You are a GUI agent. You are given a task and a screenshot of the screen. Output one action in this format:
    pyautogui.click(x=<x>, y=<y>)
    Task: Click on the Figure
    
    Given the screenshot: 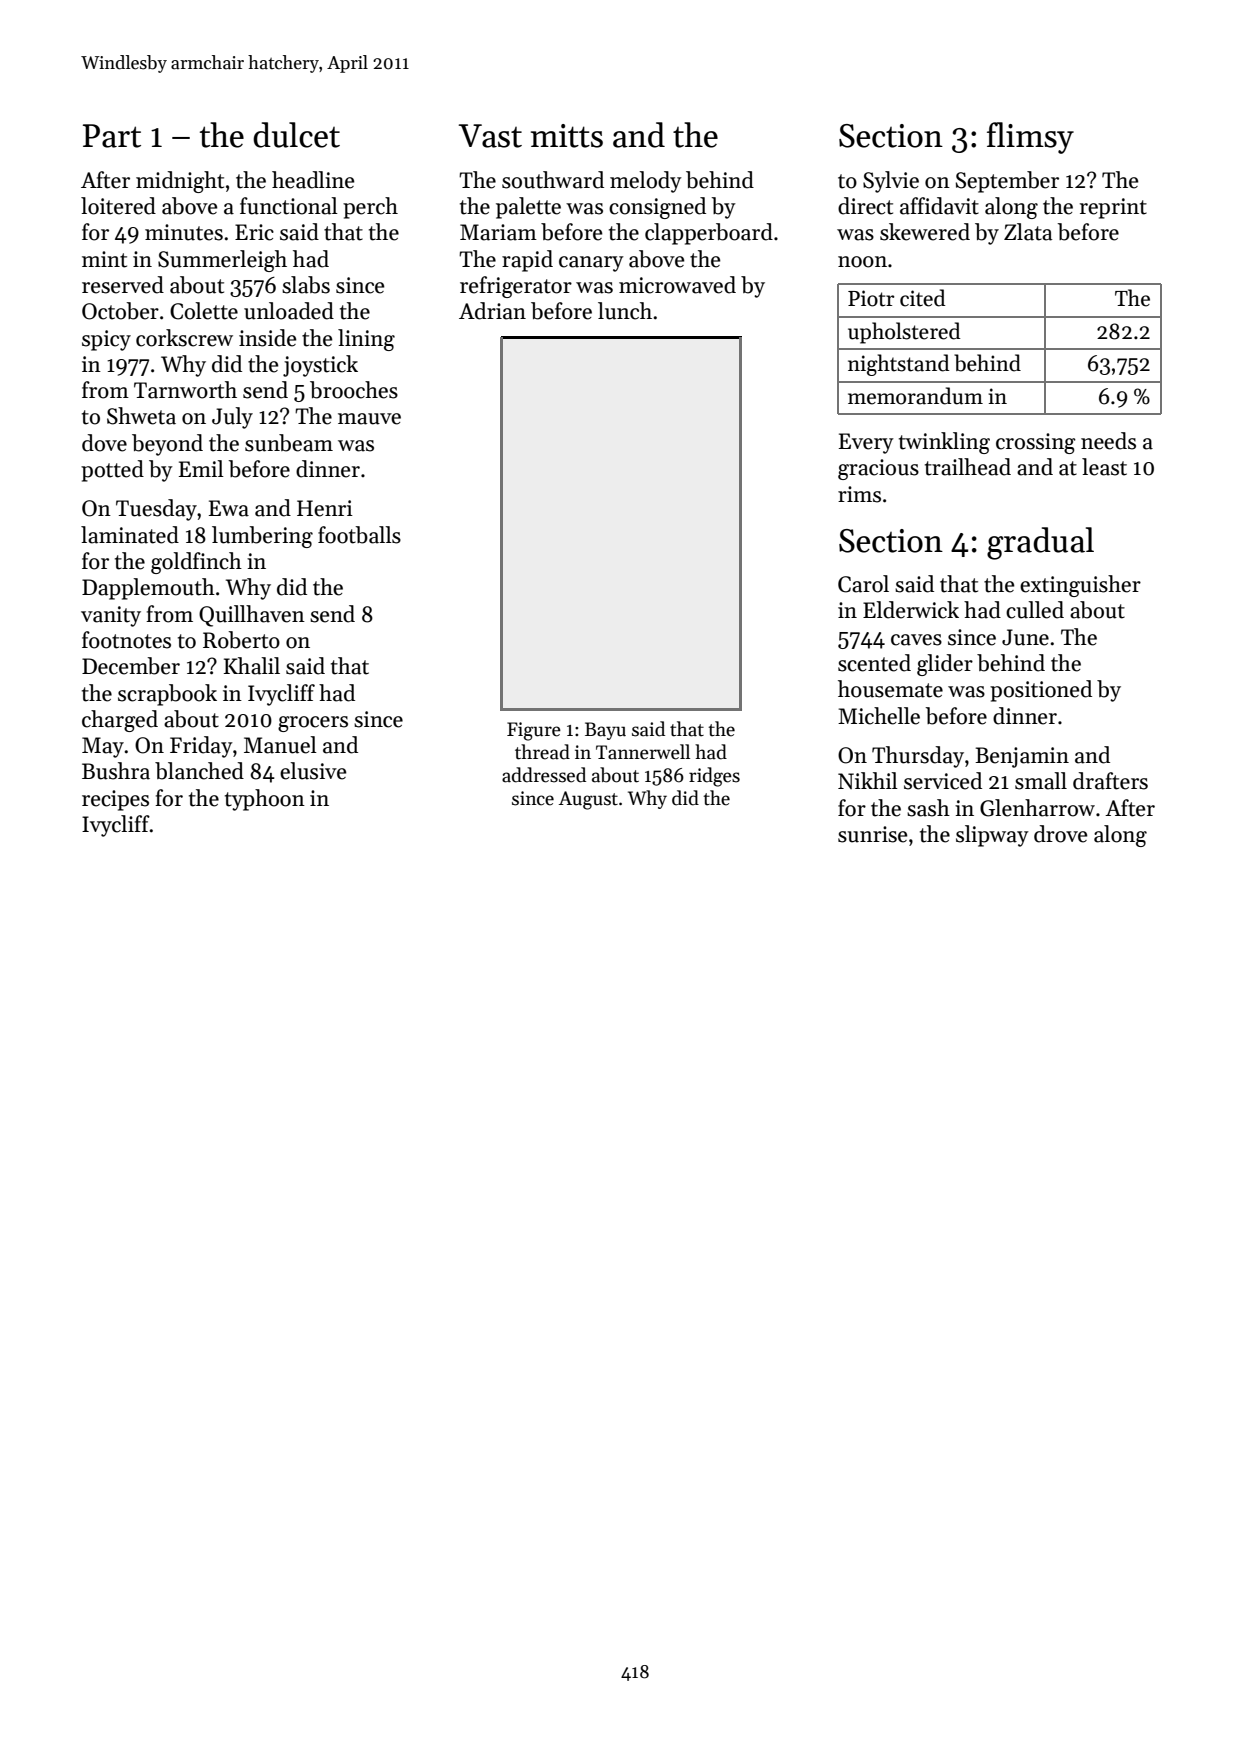 What is the action you would take?
    pyautogui.click(x=534, y=731)
